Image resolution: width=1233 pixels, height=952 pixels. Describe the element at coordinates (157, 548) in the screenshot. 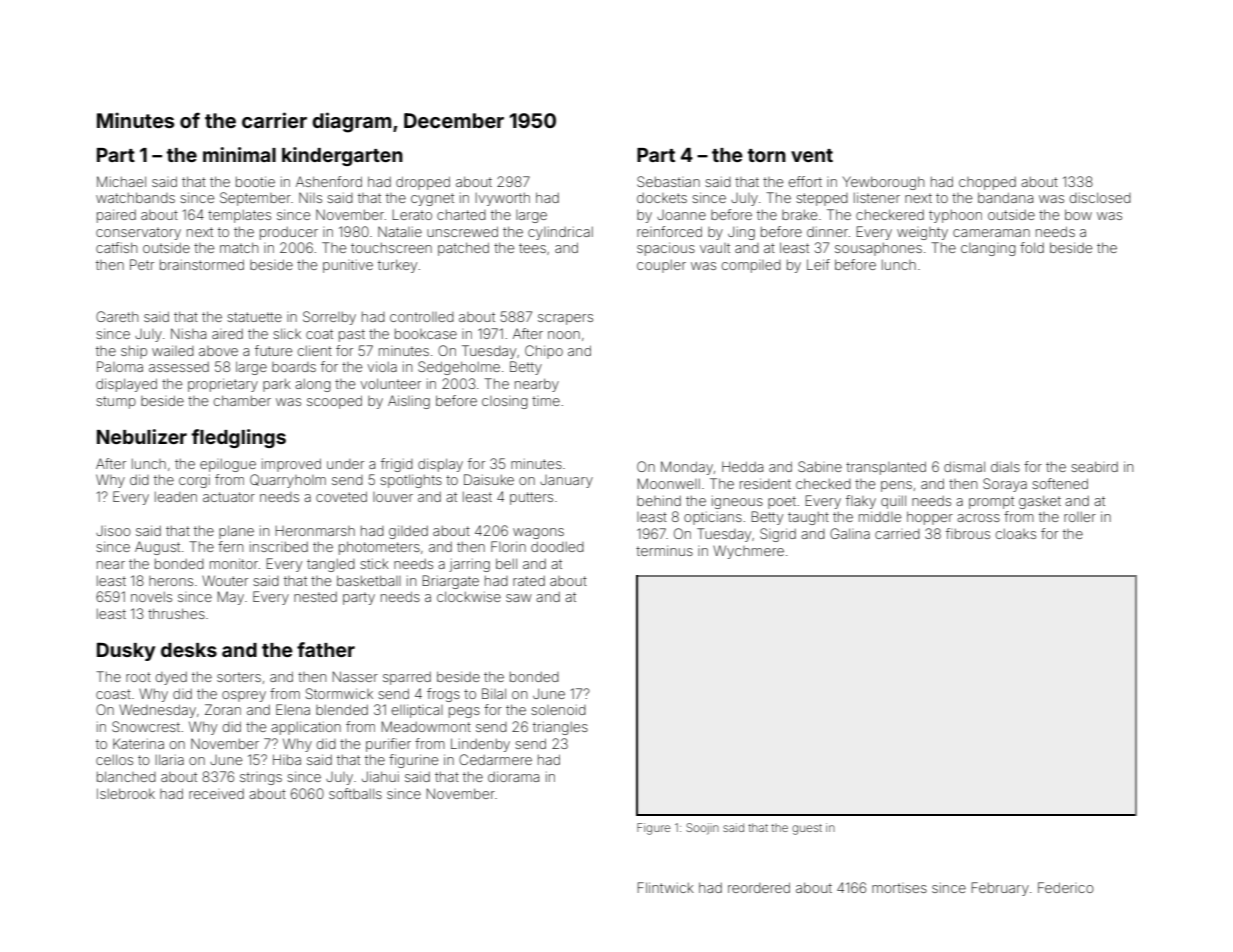

I see `August` at that location.
